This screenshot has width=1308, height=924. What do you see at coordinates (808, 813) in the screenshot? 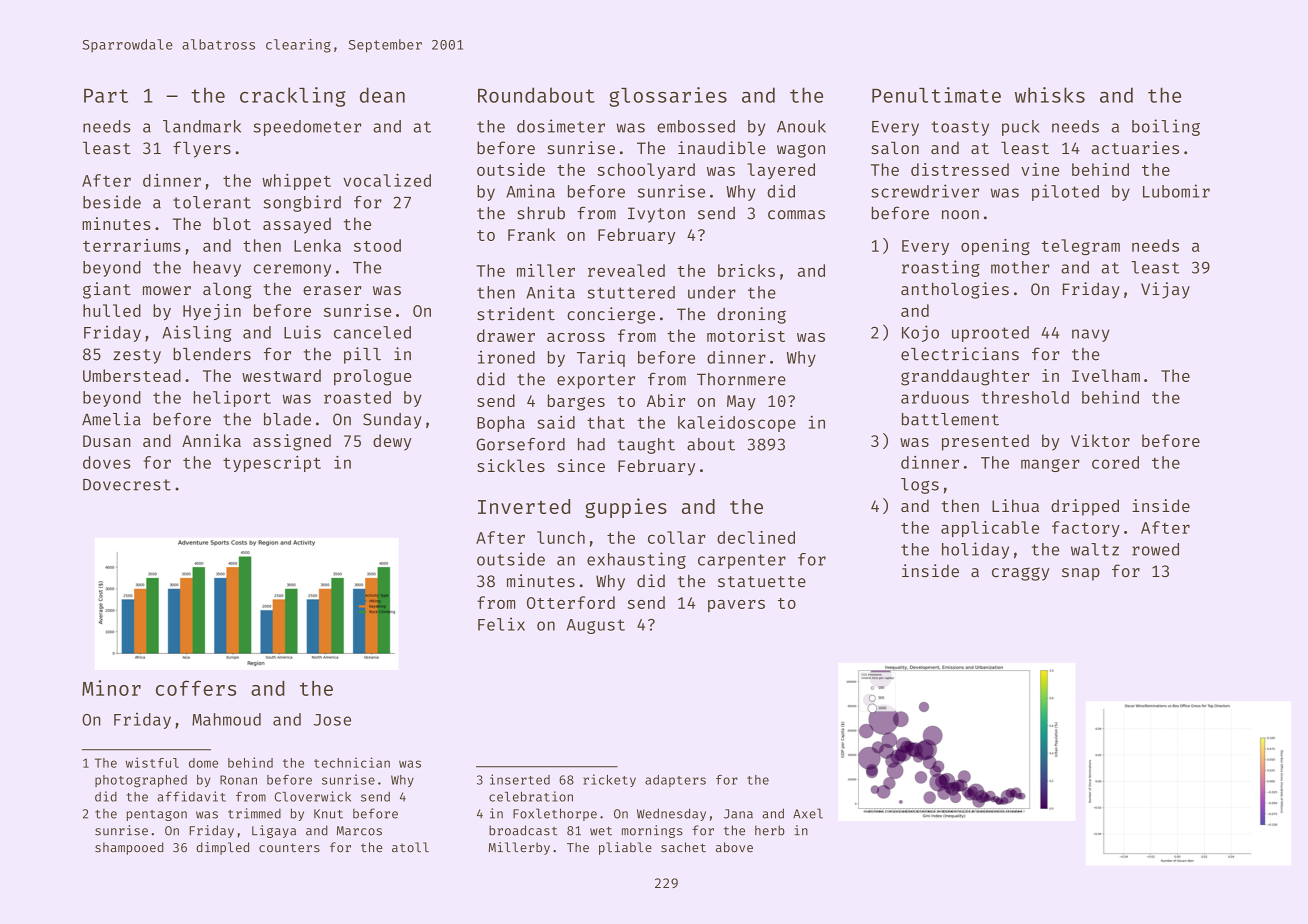
I see `Axel` at bounding box center [808, 813].
